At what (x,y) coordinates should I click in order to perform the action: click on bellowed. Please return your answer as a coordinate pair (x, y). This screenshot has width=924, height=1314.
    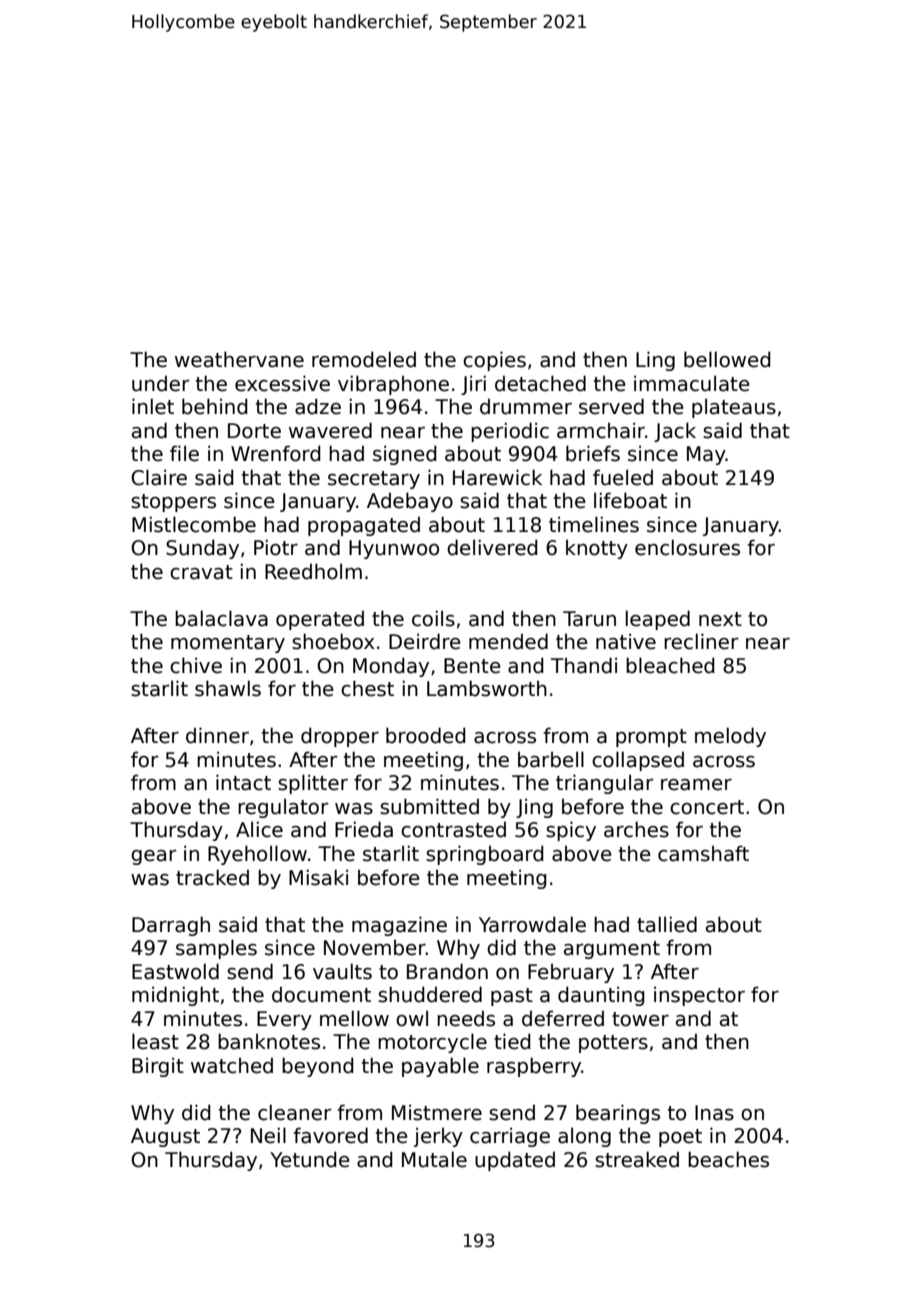
    Looking at the image, I should click on (727, 359).
